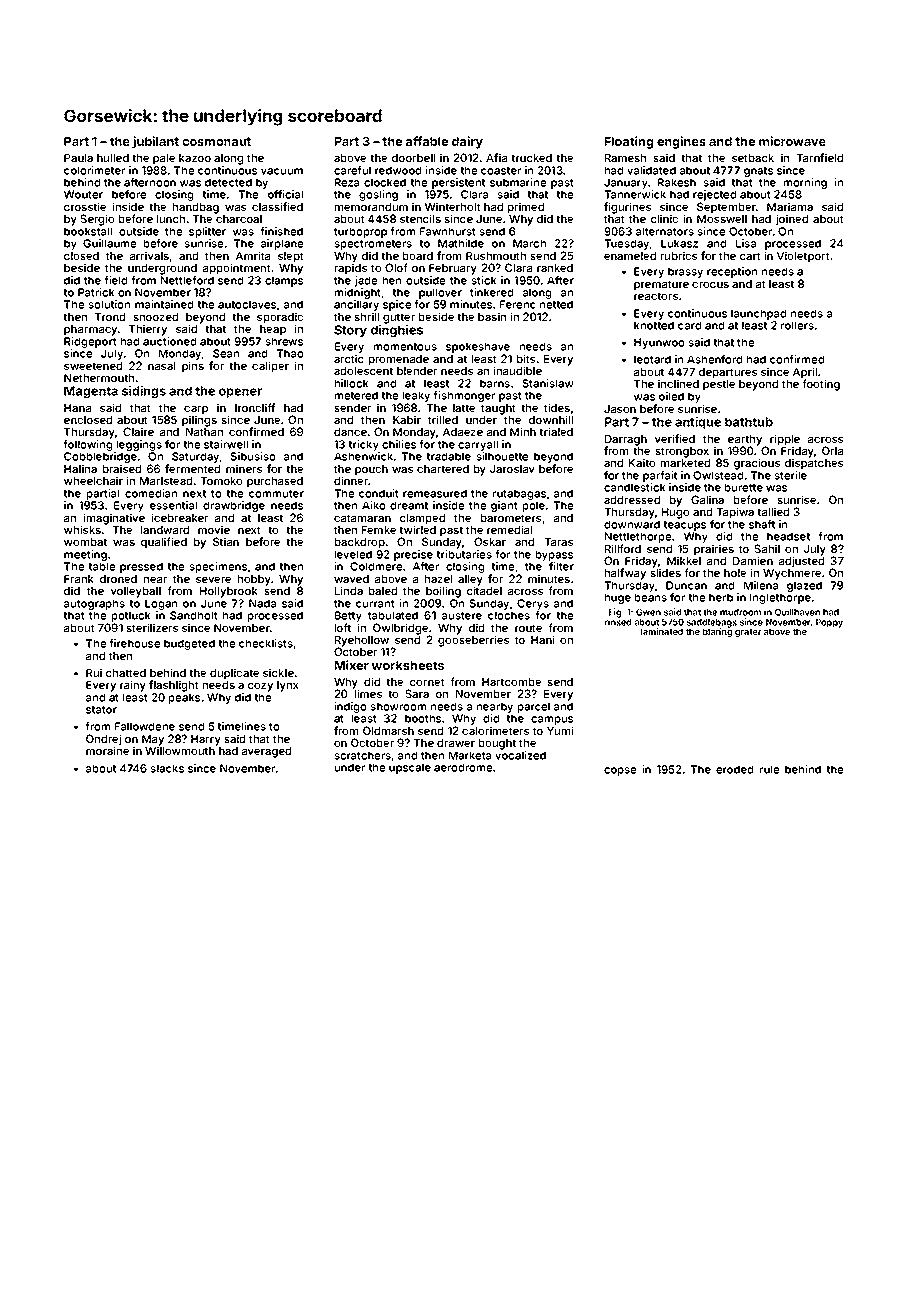 Image resolution: width=908 pixels, height=1316 pixels. I want to click on Ondrej, so click(103, 740).
